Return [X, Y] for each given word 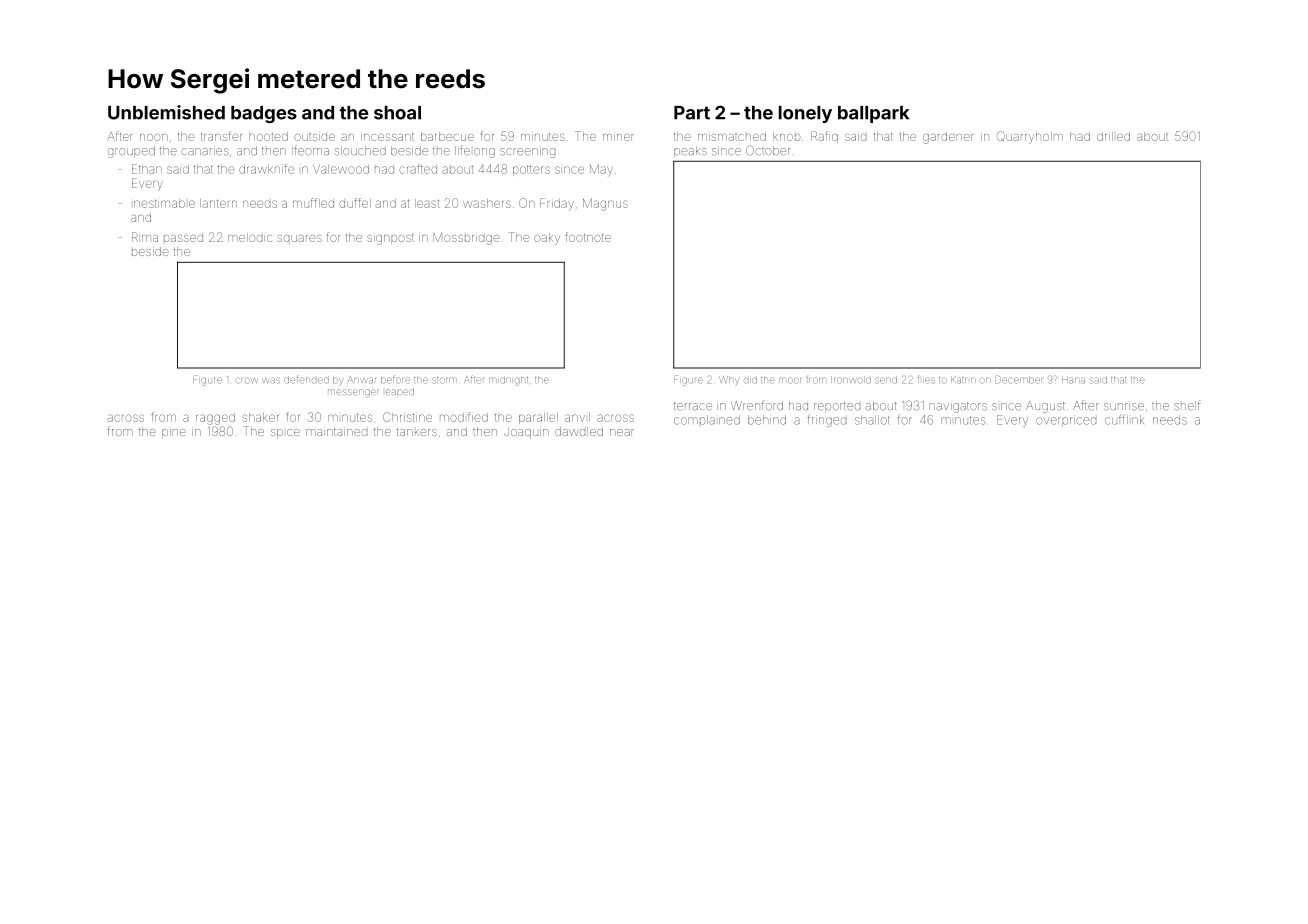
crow [246, 380]
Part [692, 113]
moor [790, 380]
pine [174, 433]
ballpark [873, 114]
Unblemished [166, 112]
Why [729, 380]
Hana [1073, 380]
